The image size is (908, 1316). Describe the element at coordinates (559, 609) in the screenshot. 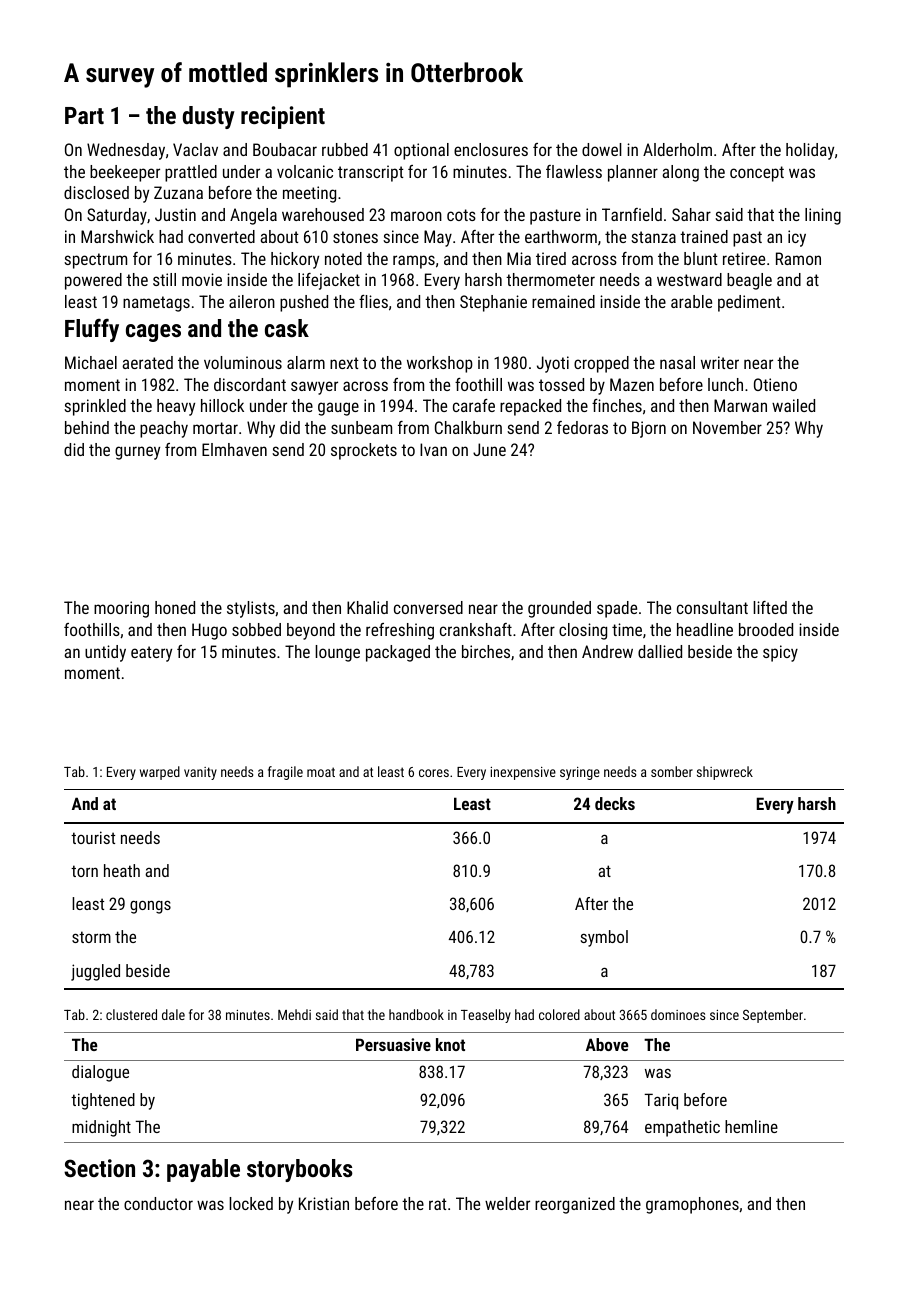

I see `grounded` at that location.
